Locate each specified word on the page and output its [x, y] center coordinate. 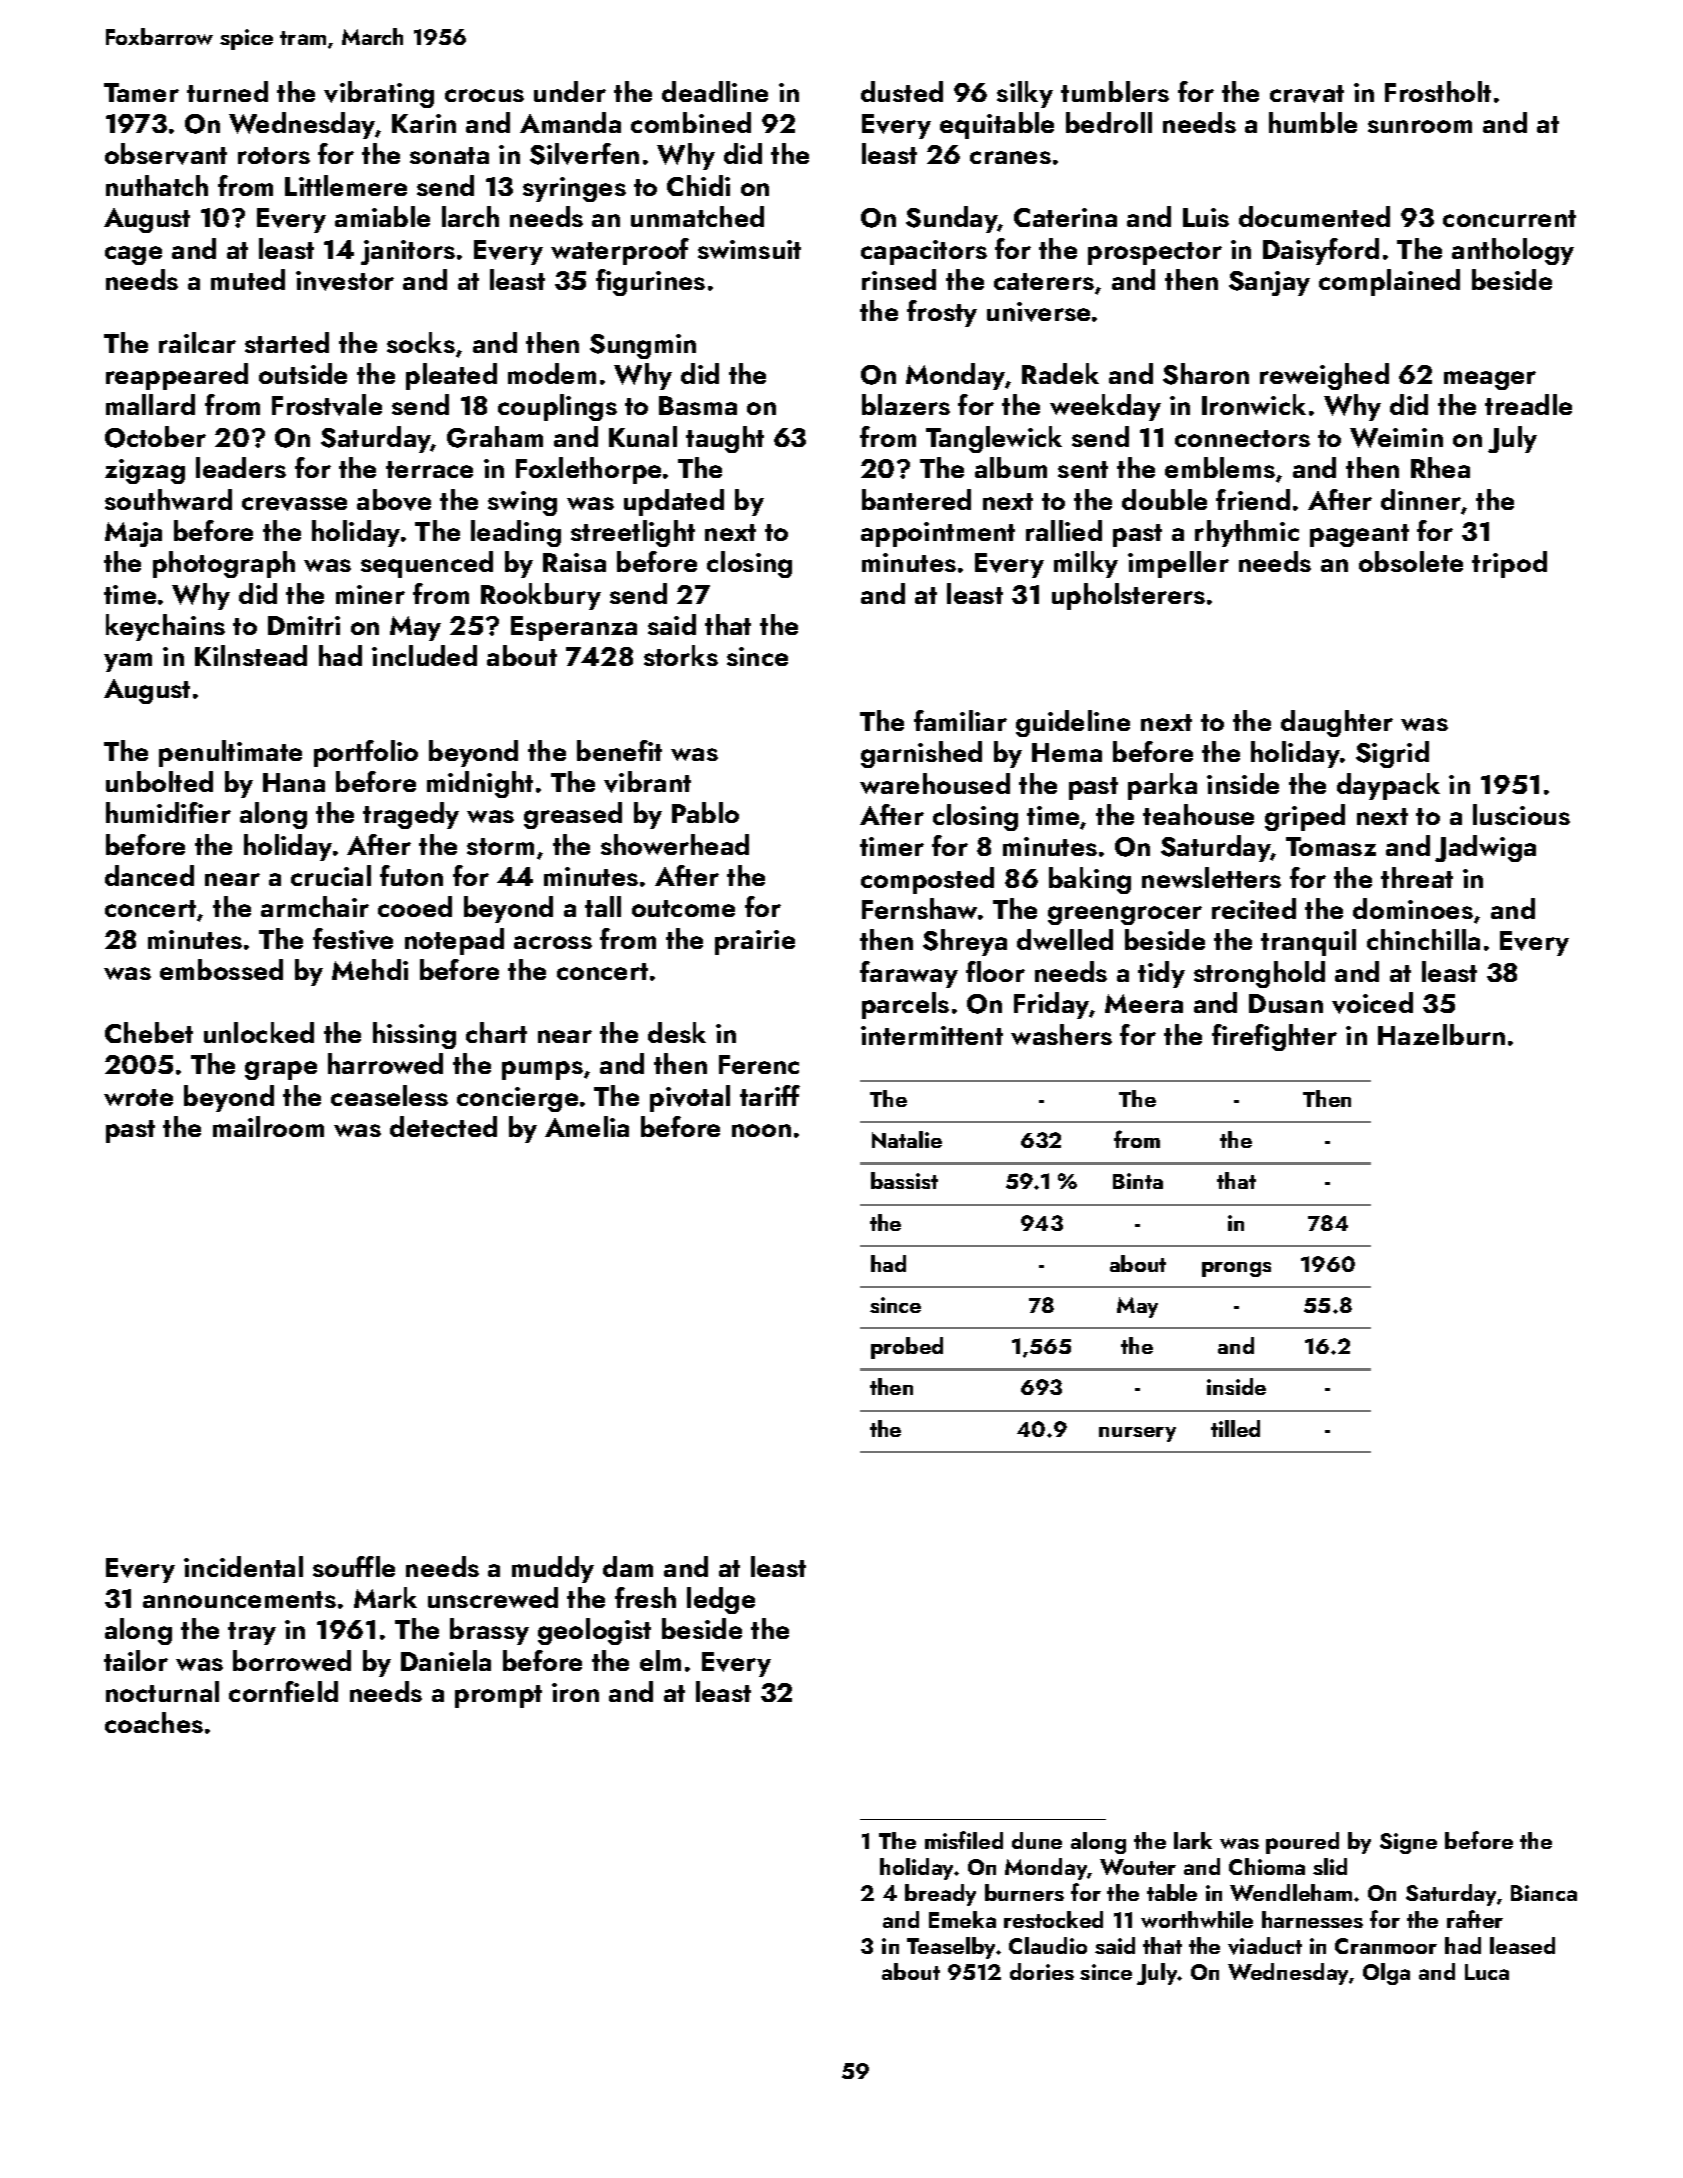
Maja [133, 534]
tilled [1235, 1428]
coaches [154, 1722]
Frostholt [1438, 91]
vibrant [647, 782]
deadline [715, 91]
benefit [619, 750]
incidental [243, 1566]
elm [660, 1660]
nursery [1137, 1434]
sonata [449, 155]
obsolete [1411, 561]
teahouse [1198, 814]
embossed [221, 969]
